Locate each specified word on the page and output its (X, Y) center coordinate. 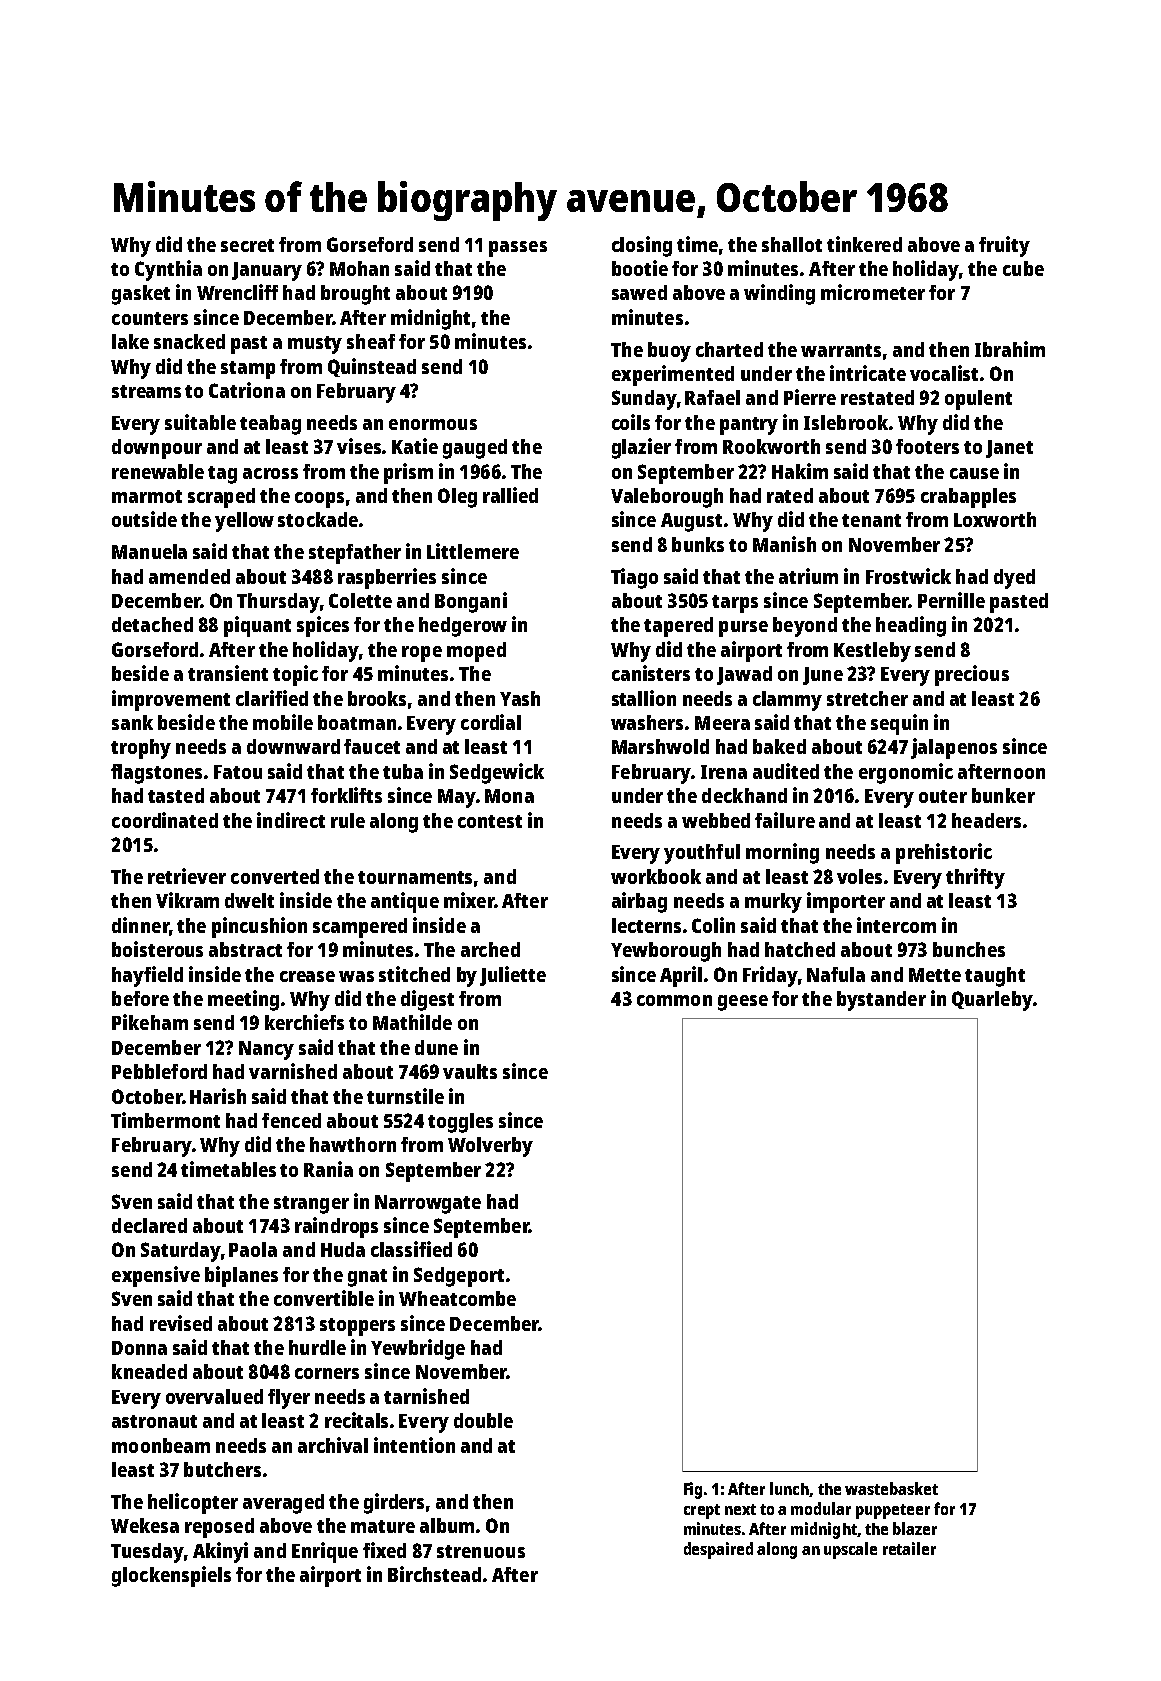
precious (972, 675)
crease (307, 976)
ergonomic (906, 773)
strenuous (481, 1551)
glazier (641, 448)
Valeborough (667, 498)
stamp (248, 370)
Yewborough (666, 952)
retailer (909, 1548)
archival (333, 1445)
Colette (360, 600)
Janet (1009, 449)
